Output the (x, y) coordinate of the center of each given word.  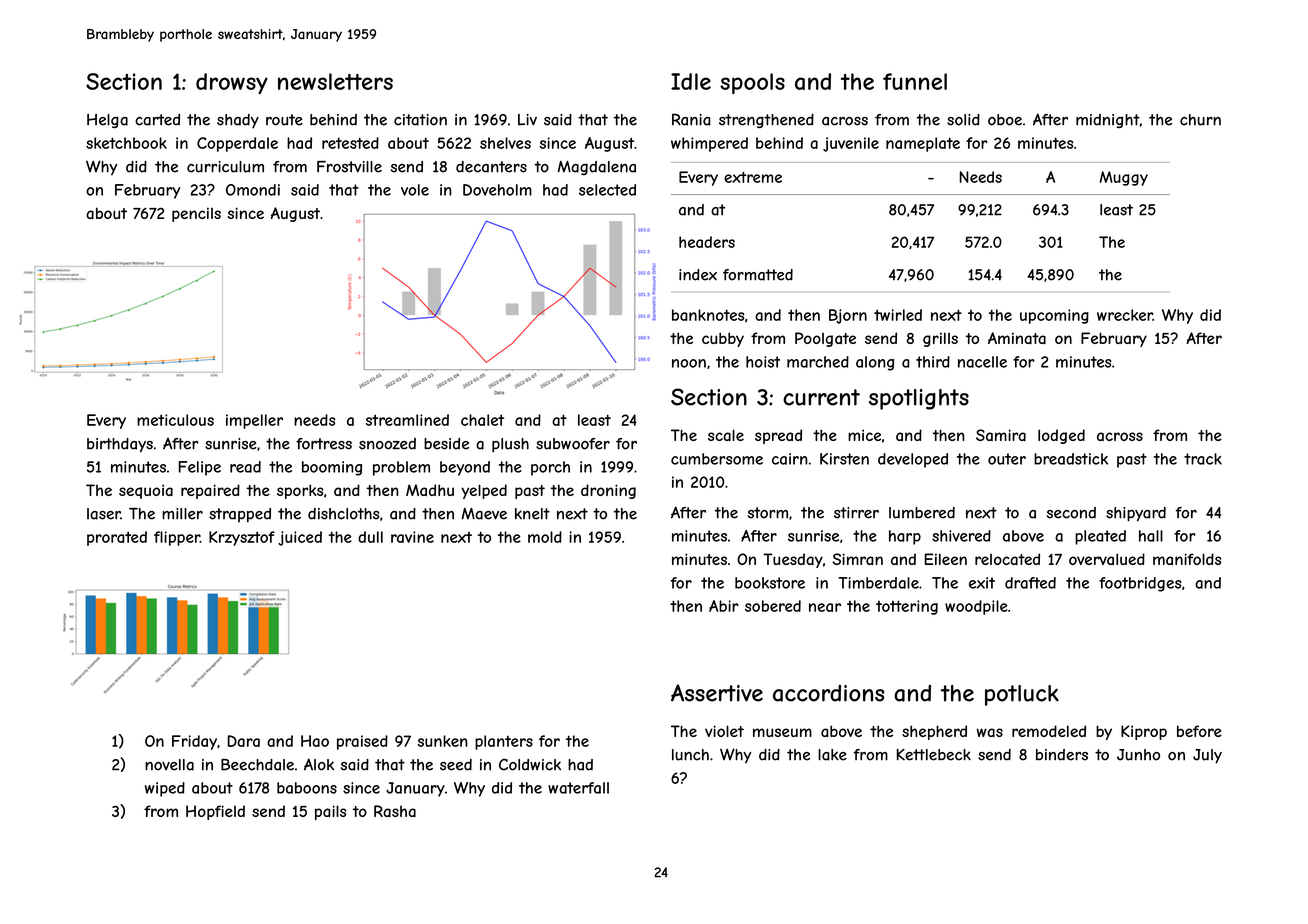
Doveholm (497, 190)
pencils (196, 215)
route (284, 120)
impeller (254, 421)
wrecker (1125, 315)
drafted (1030, 583)
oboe (1005, 120)
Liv (527, 120)
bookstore (770, 583)
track (1203, 459)
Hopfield (215, 812)
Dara (244, 741)
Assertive (717, 693)
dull (370, 537)
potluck (1022, 695)
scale (726, 435)
